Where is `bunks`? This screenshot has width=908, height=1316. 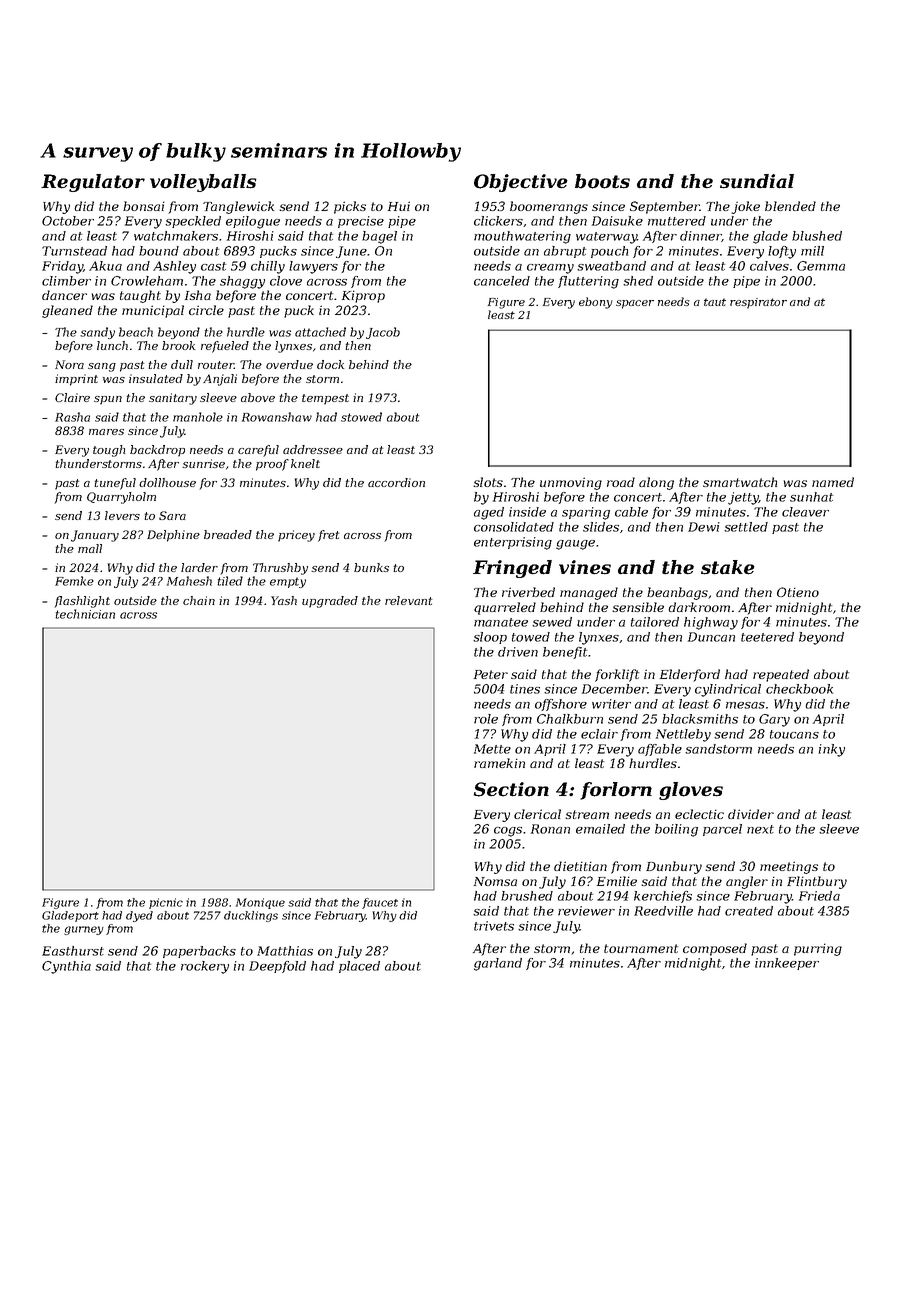
bunks is located at coordinates (371, 567).
